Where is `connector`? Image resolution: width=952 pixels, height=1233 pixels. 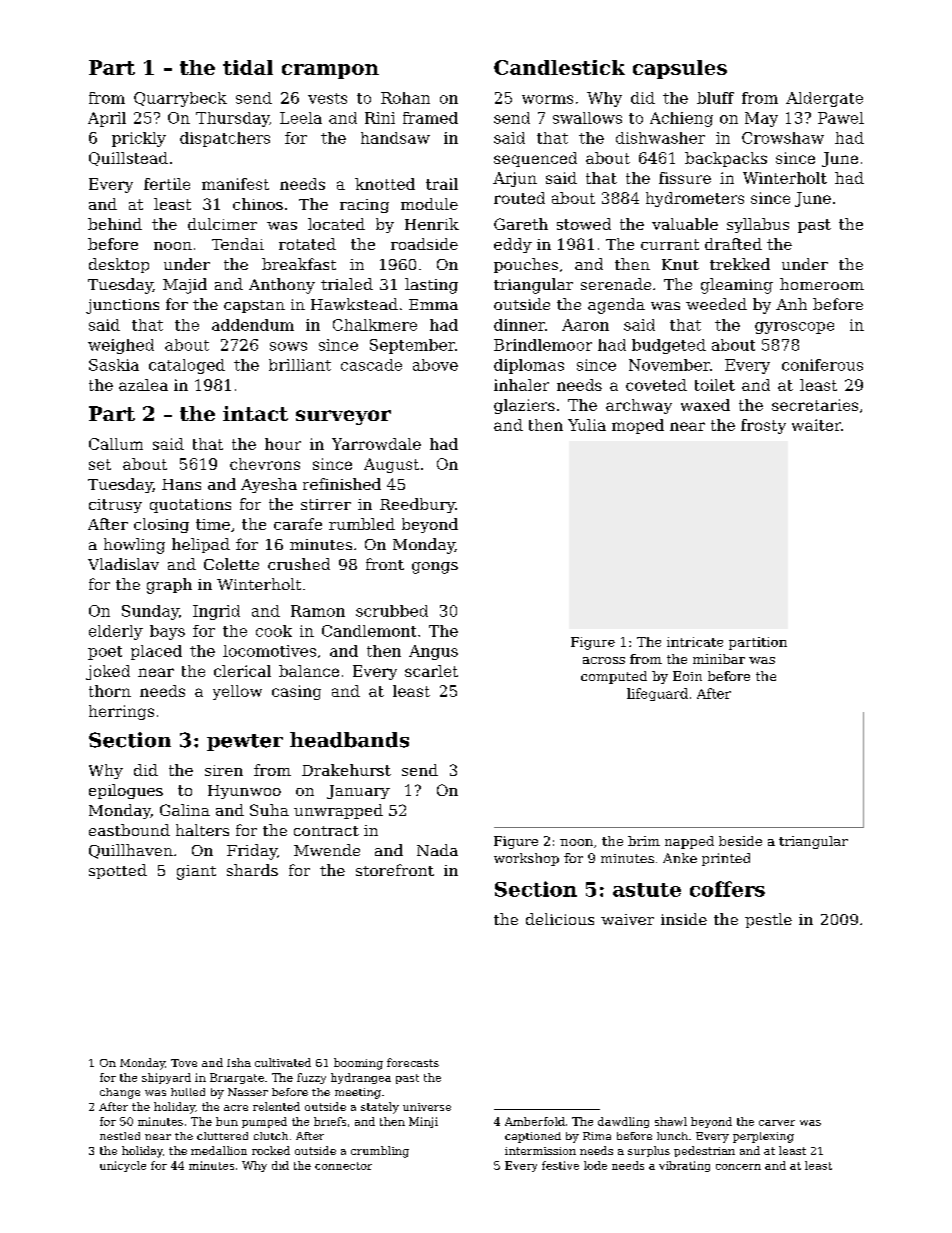
connector is located at coordinates (343, 1166).
